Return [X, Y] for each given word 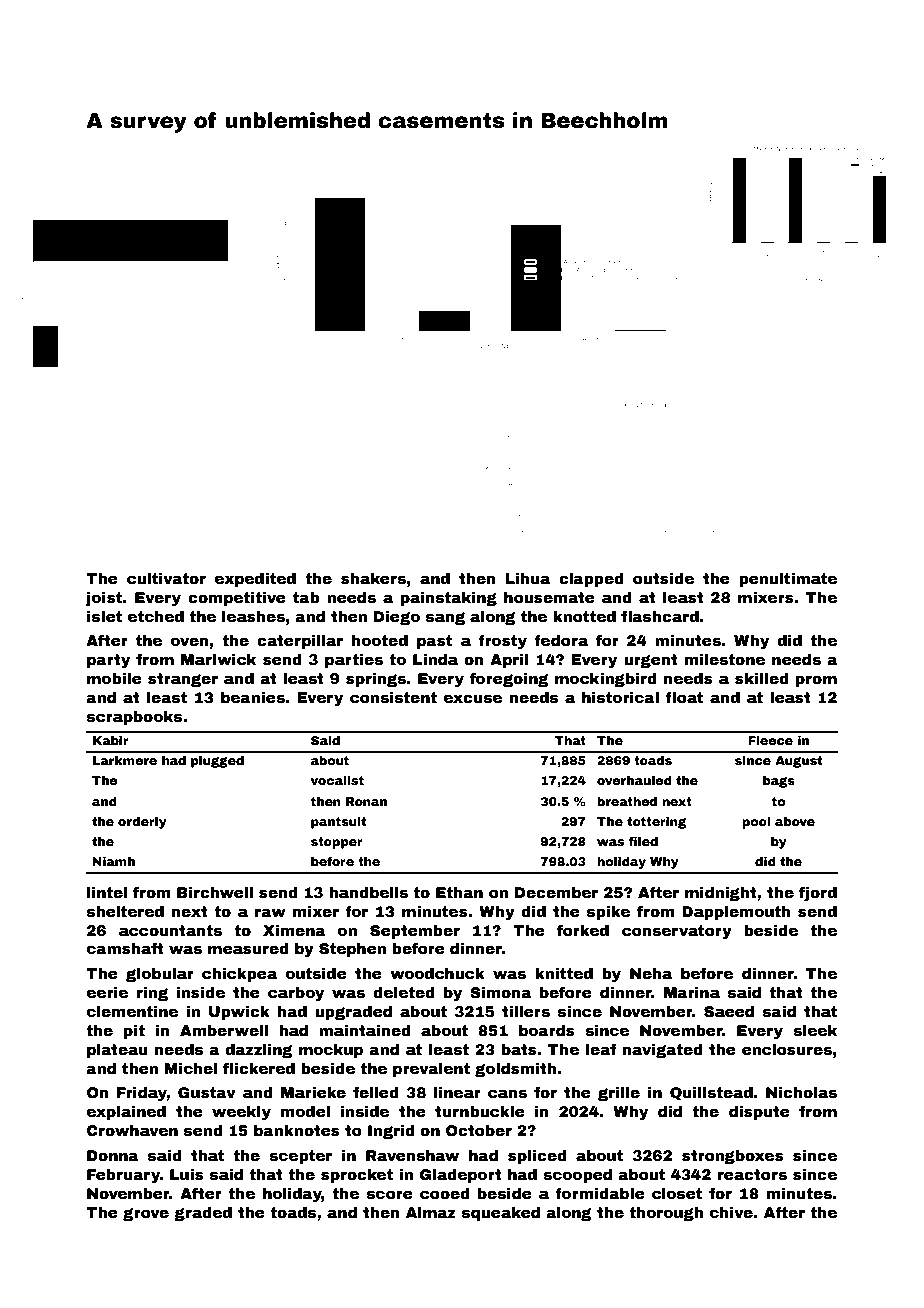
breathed [627, 801]
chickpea [239, 975]
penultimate [788, 580]
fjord [818, 894]
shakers [373, 578]
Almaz [431, 1212]
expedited [255, 580]
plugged [217, 762]
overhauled [634, 780]
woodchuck [437, 973]
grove [146, 1214]
